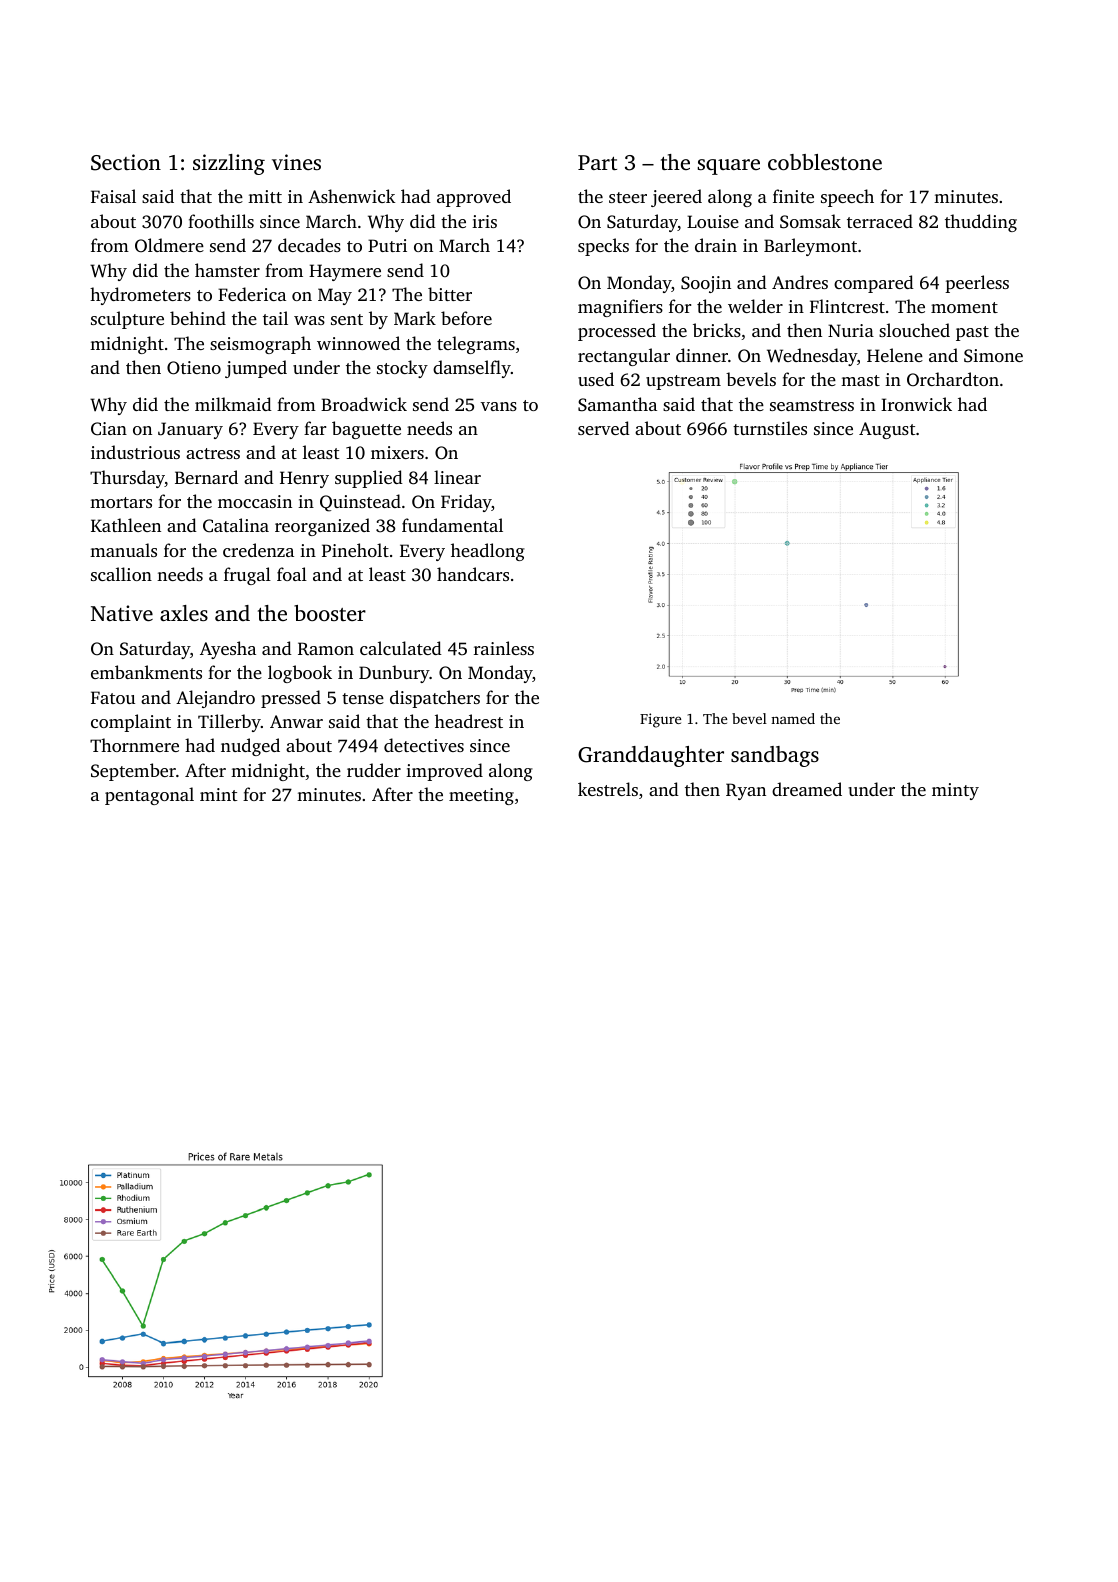  What do you see at coordinates (472, 369) in the image?
I see `damselfly` at bounding box center [472, 369].
